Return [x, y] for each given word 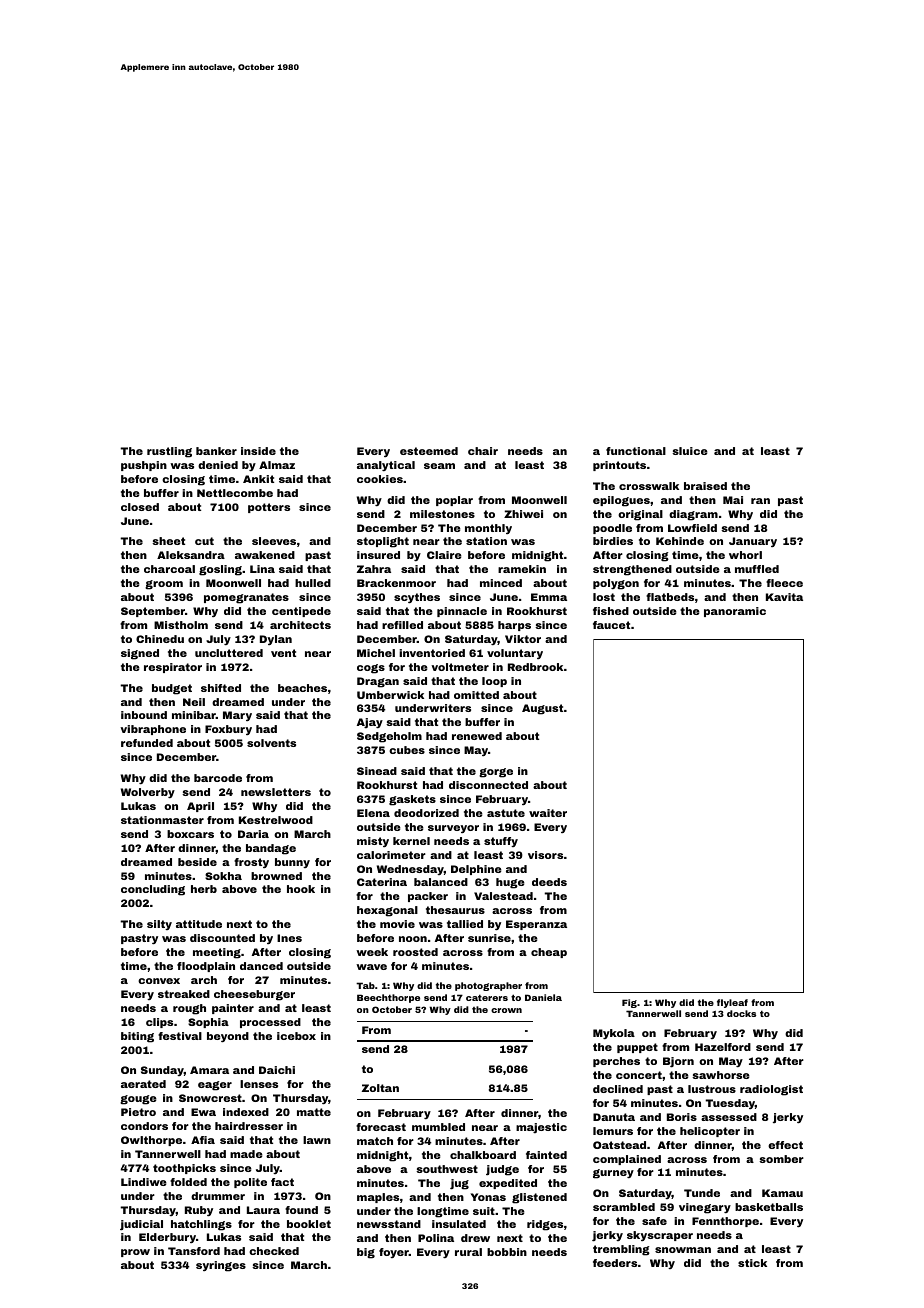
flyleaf [732, 1003]
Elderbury [167, 1238]
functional [636, 451]
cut [204, 541]
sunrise [489, 938]
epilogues [621, 501]
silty [159, 925]
